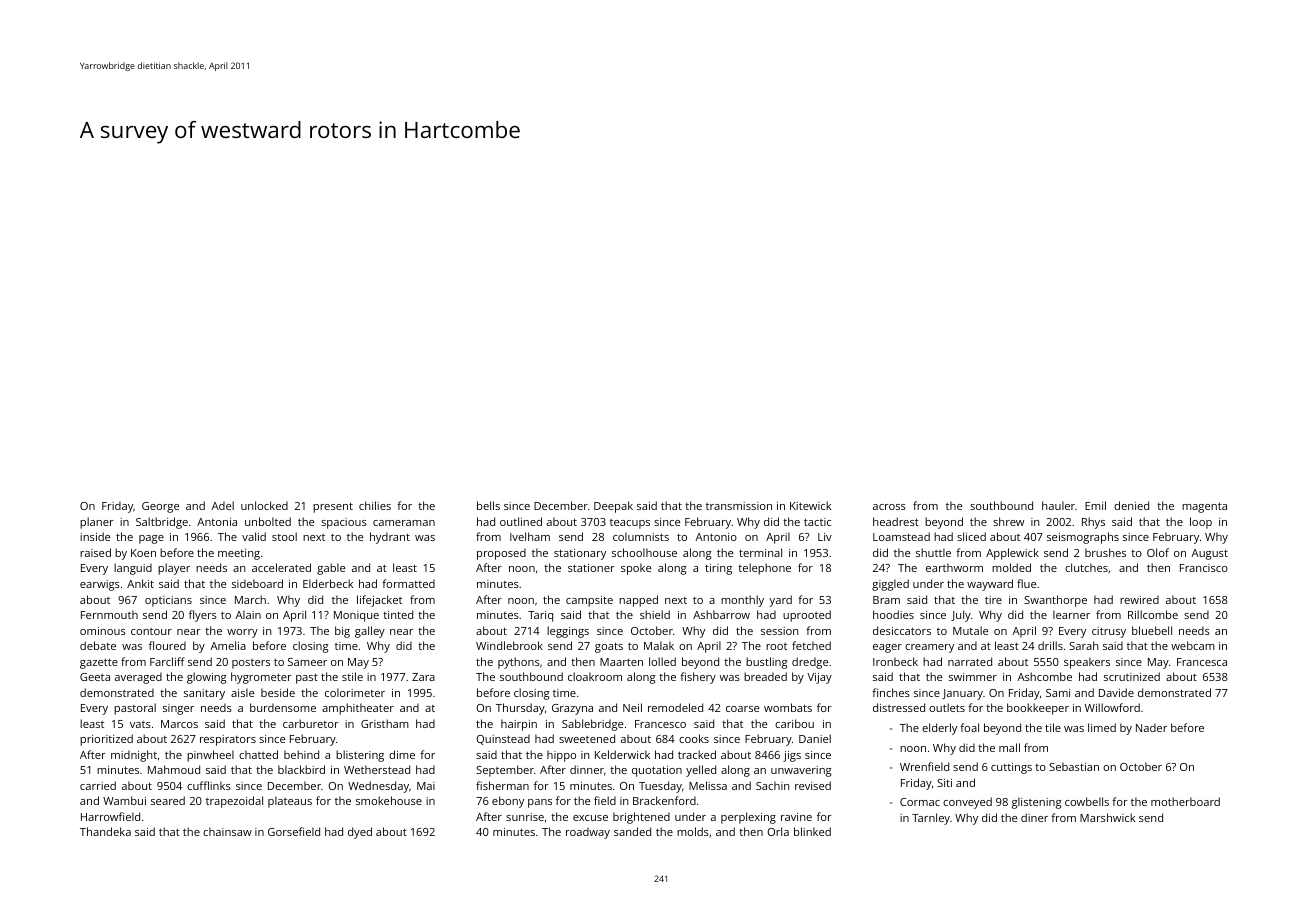 The height and width of the image is (924, 1308). What do you see at coordinates (217, 522) in the image?
I see `Antonia` at bounding box center [217, 522].
